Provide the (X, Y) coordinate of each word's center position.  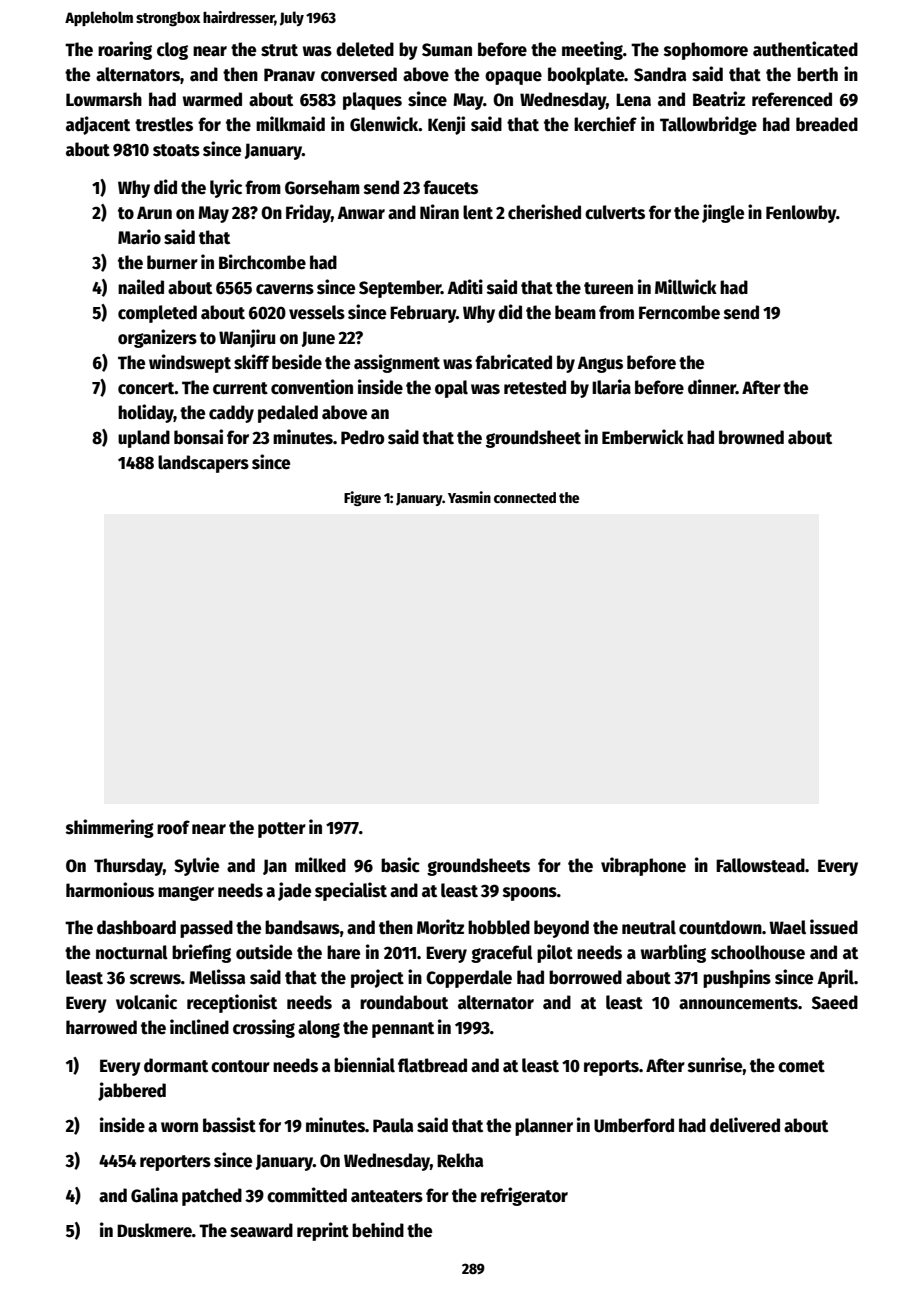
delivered (745, 1125)
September (400, 289)
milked (320, 865)
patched (212, 1197)
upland (144, 439)
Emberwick (643, 437)
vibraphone (643, 866)
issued (834, 927)
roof (173, 827)
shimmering (110, 828)
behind (378, 1230)
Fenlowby (801, 214)
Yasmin (469, 497)
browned (751, 437)
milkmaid (290, 124)
